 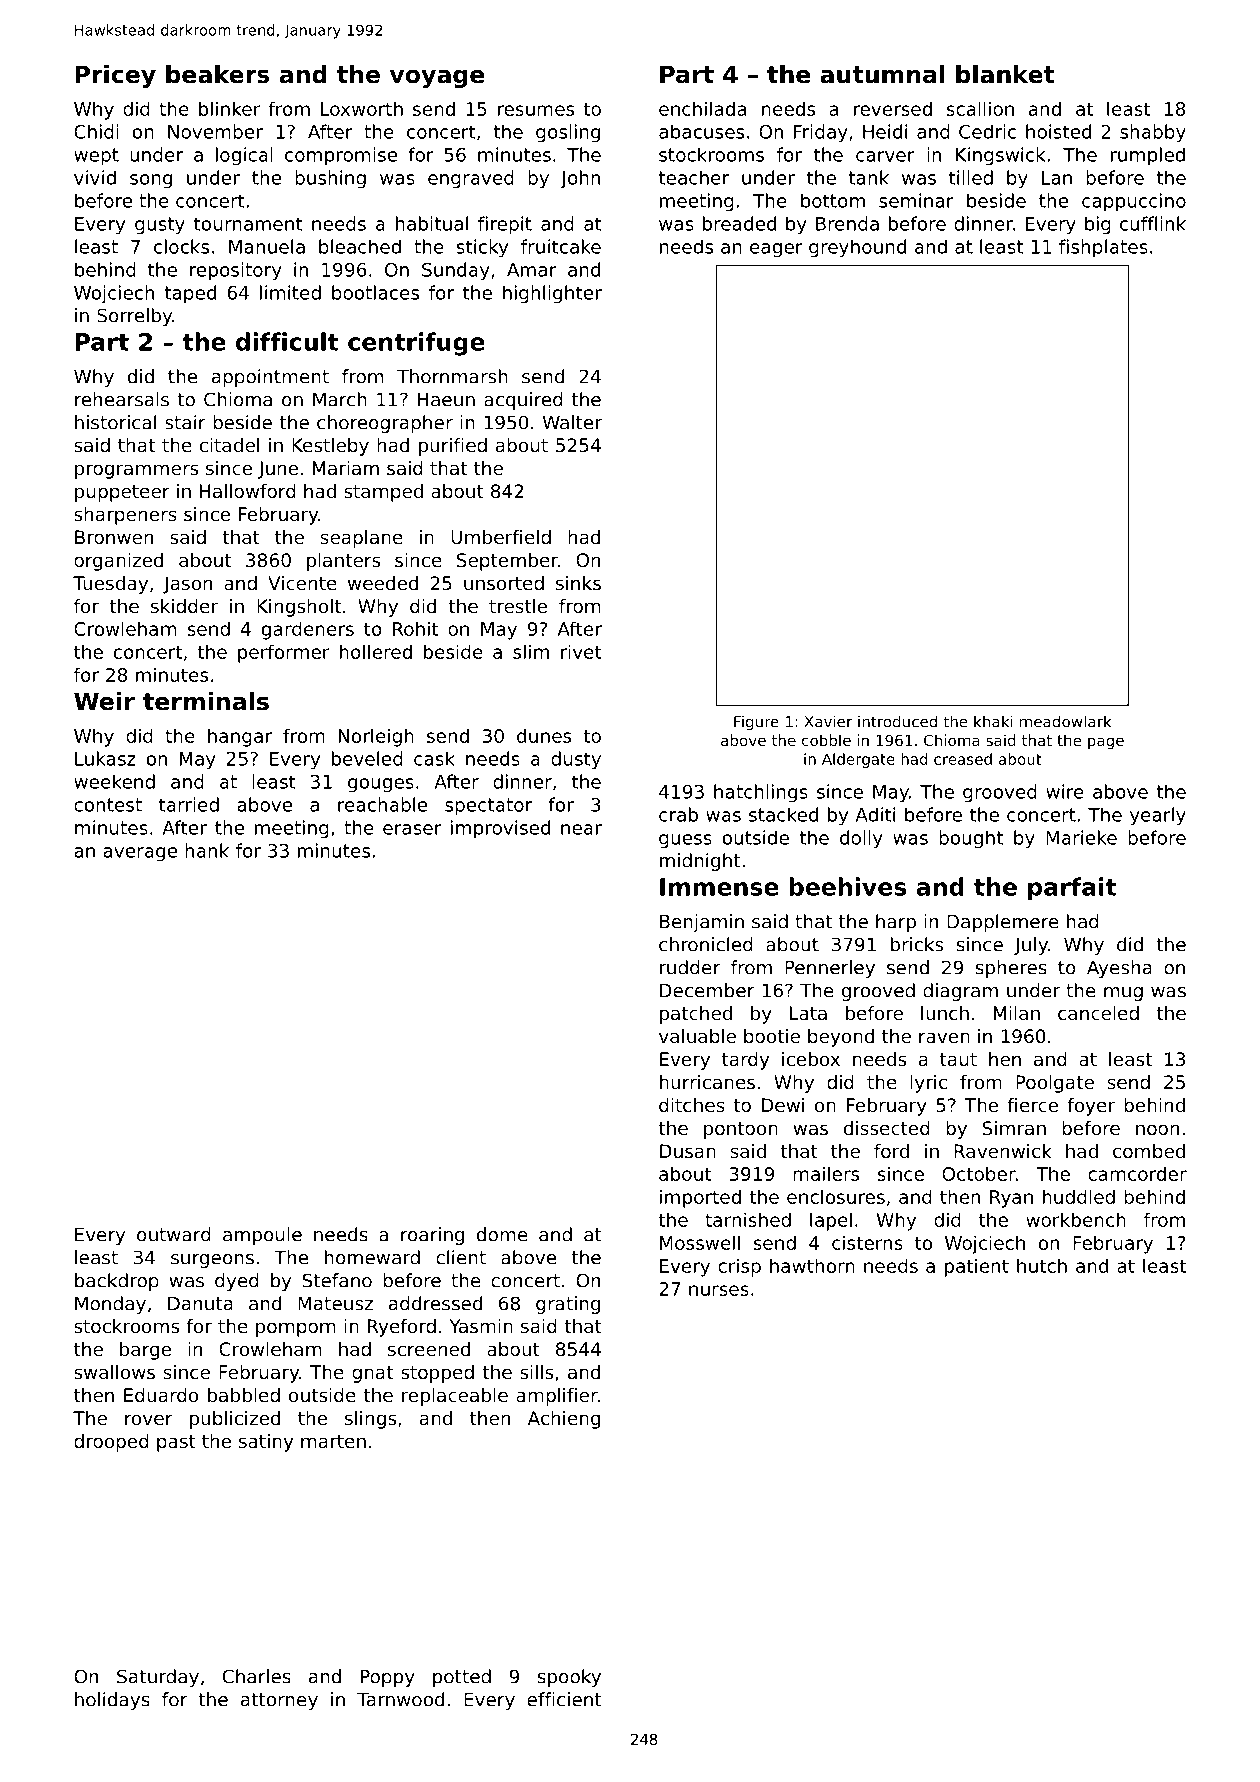 What do you see at coordinates (565, 1699) in the page?
I see `efficient` at bounding box center [565, 1699].
